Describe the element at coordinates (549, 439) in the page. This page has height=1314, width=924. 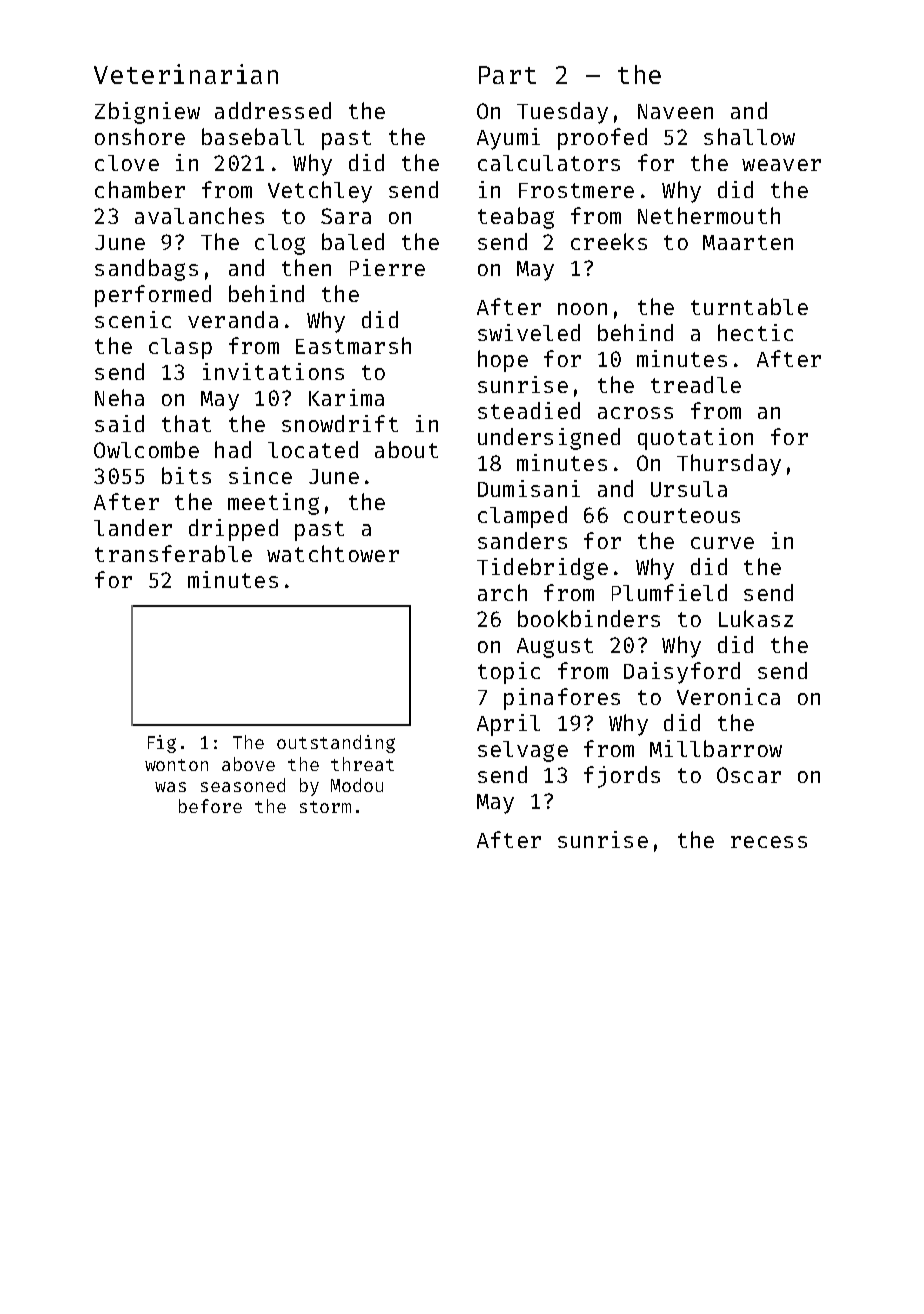
I see `undersigned` at that location.
